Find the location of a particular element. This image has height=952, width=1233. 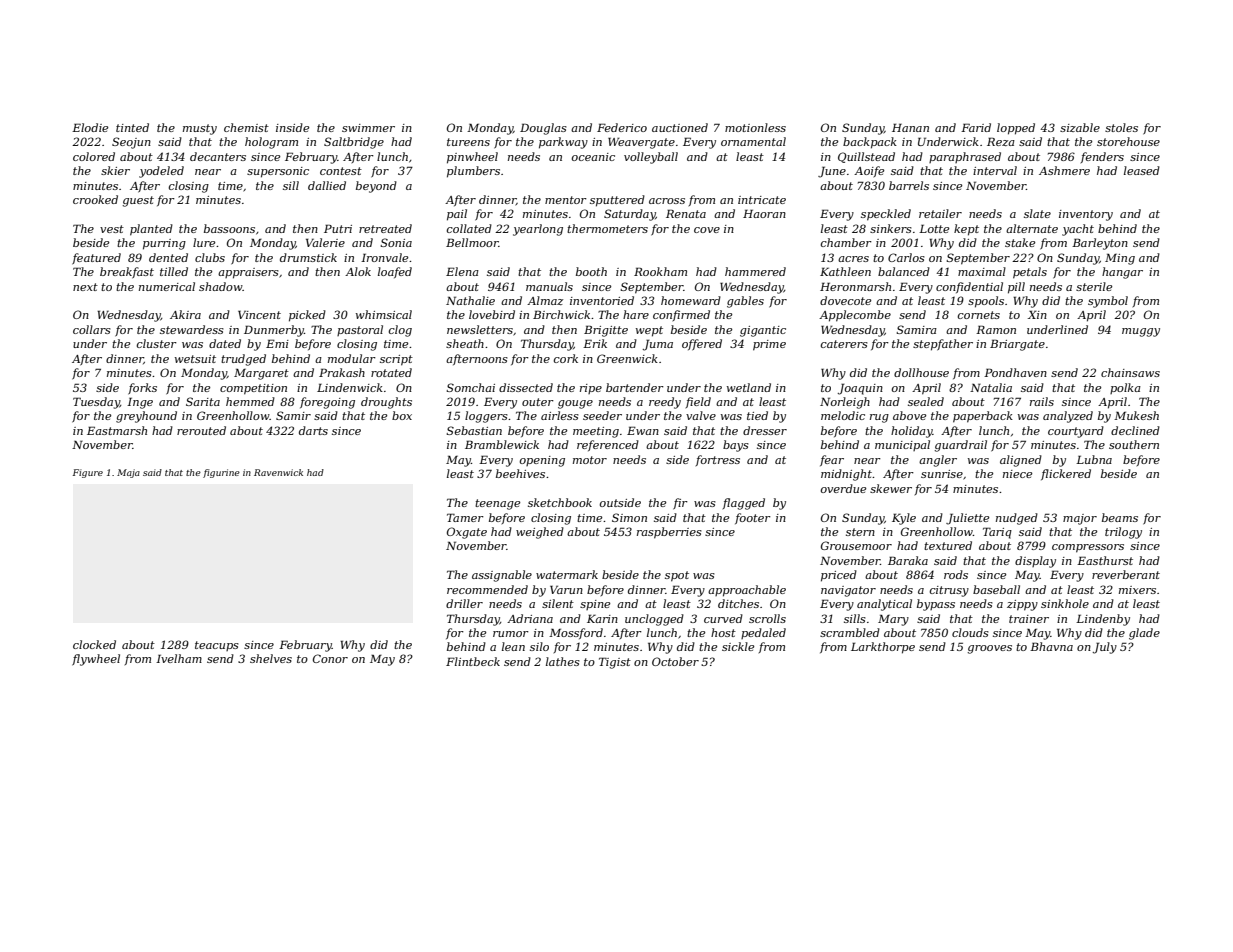

Quillstead is located at coordinates (866, 157).
